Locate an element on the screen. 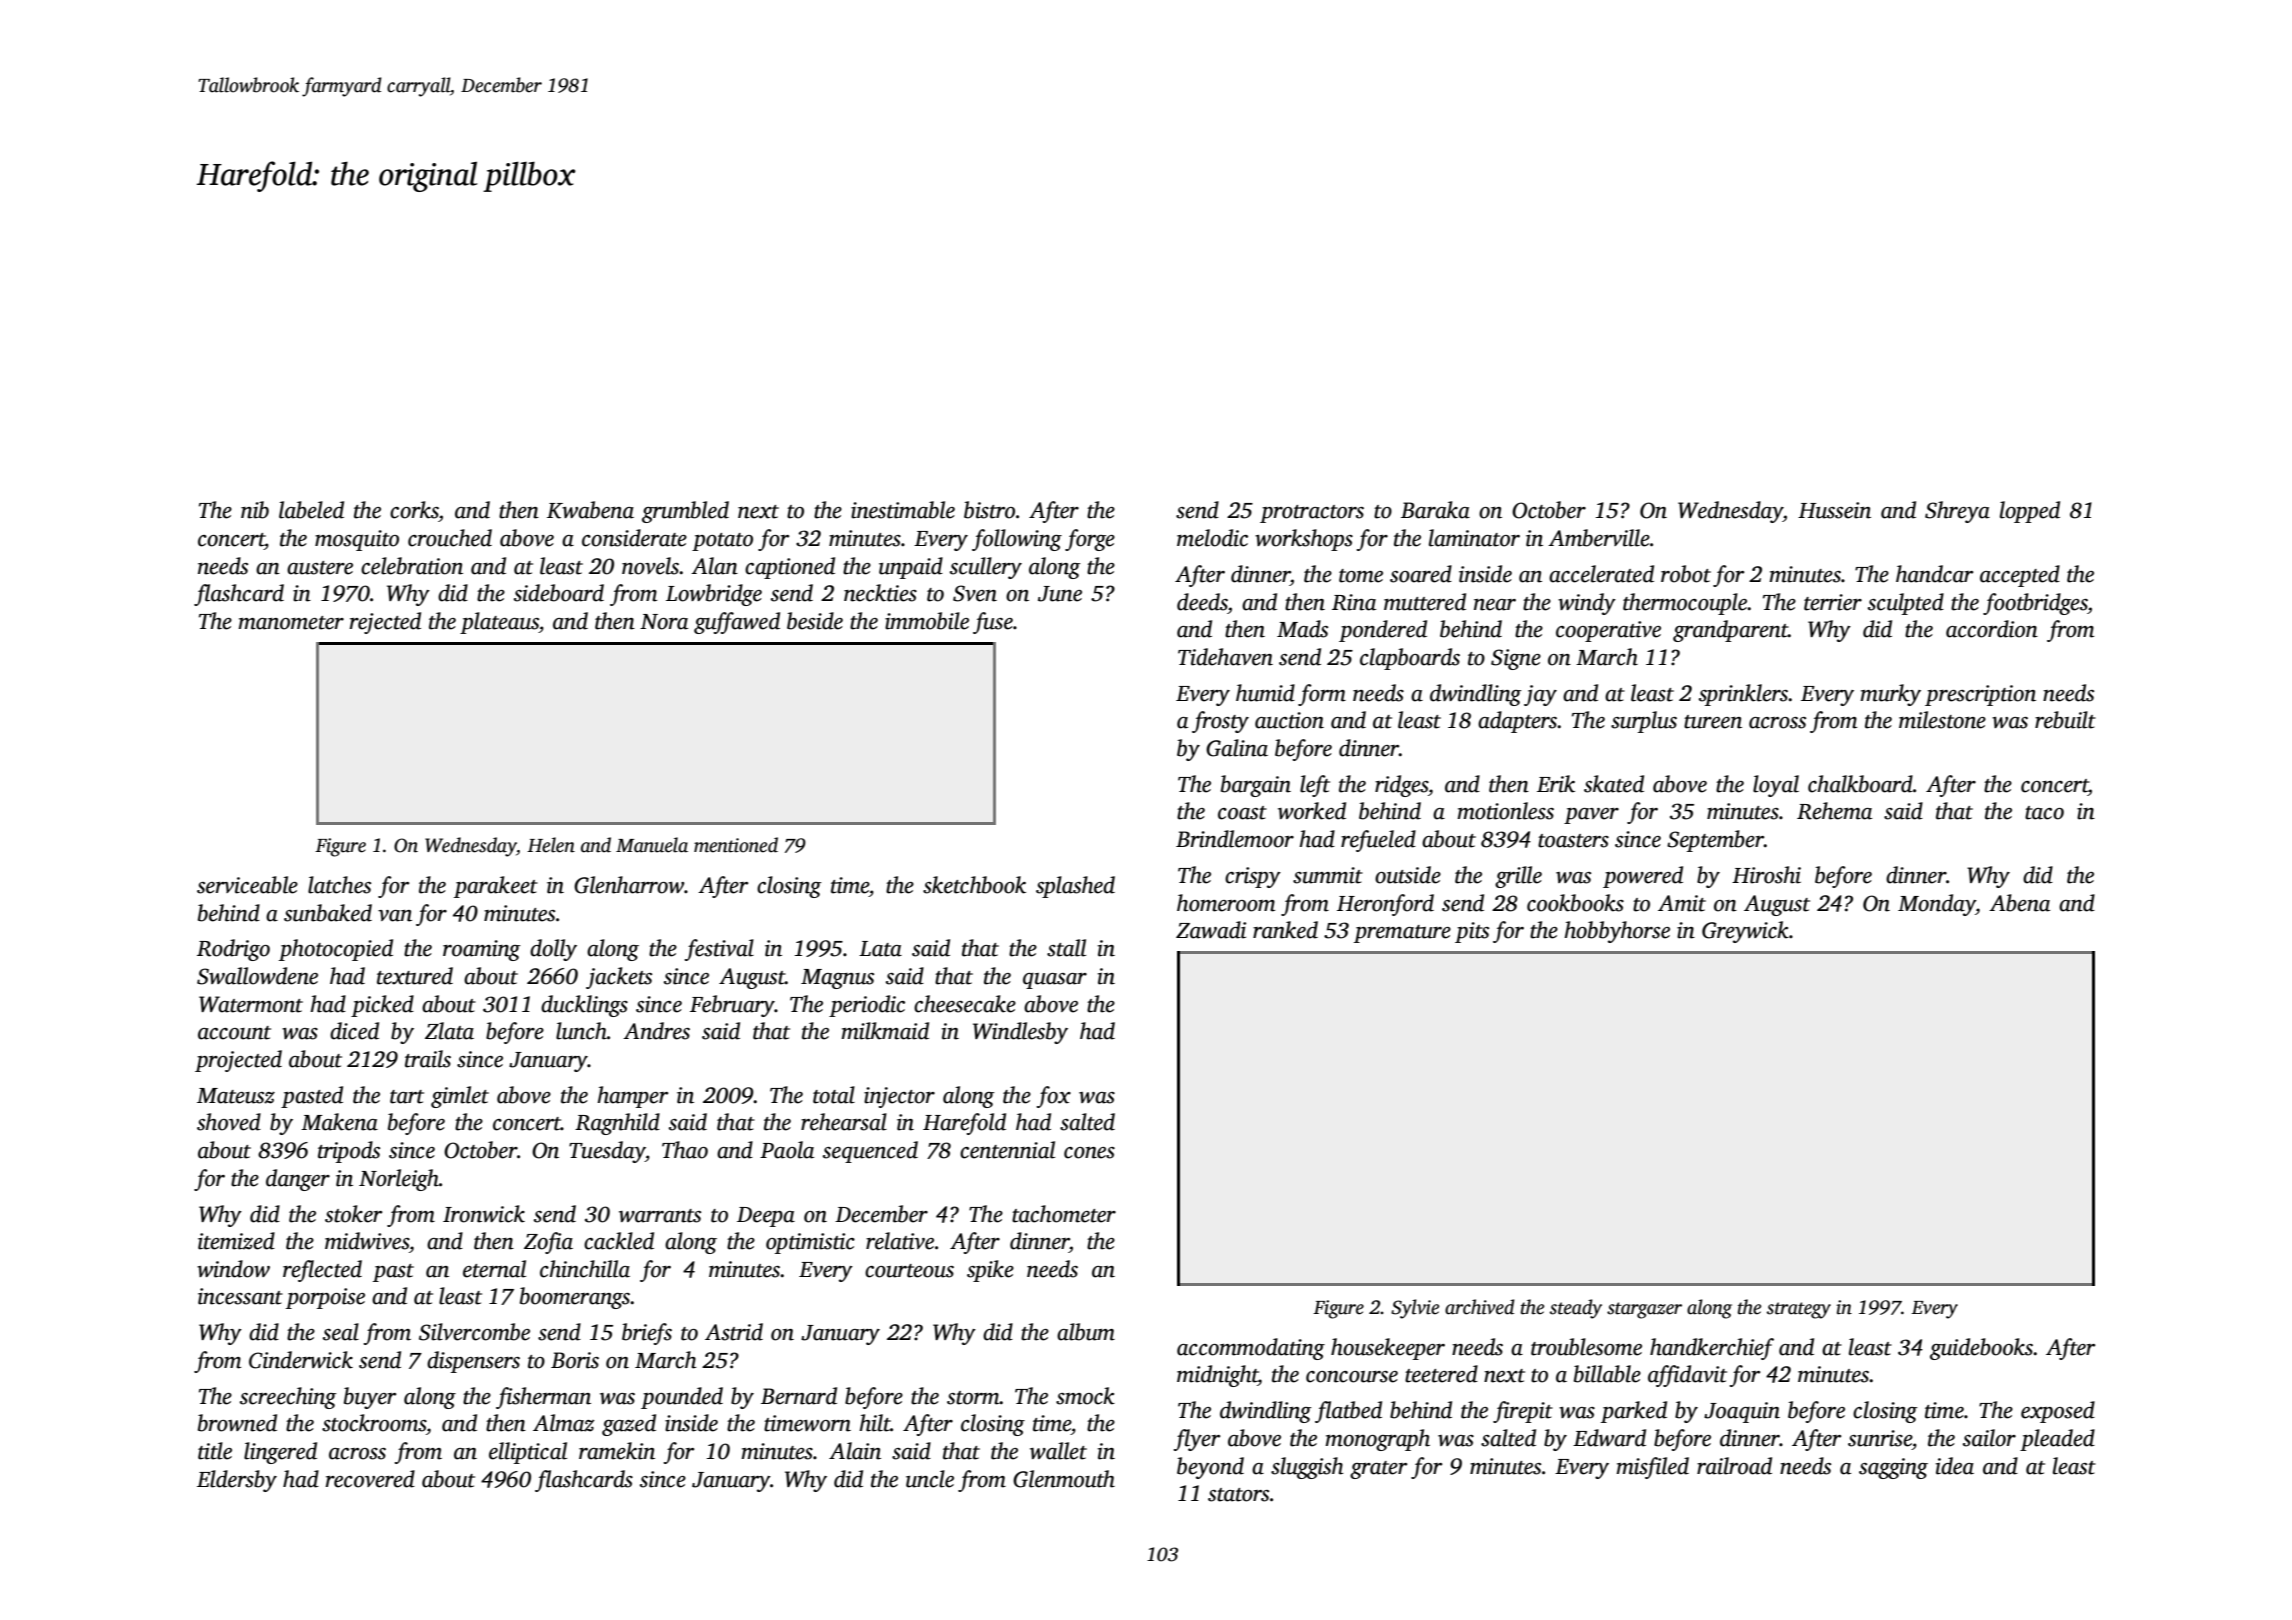  uncle is located at coordinates (930, 1479).
